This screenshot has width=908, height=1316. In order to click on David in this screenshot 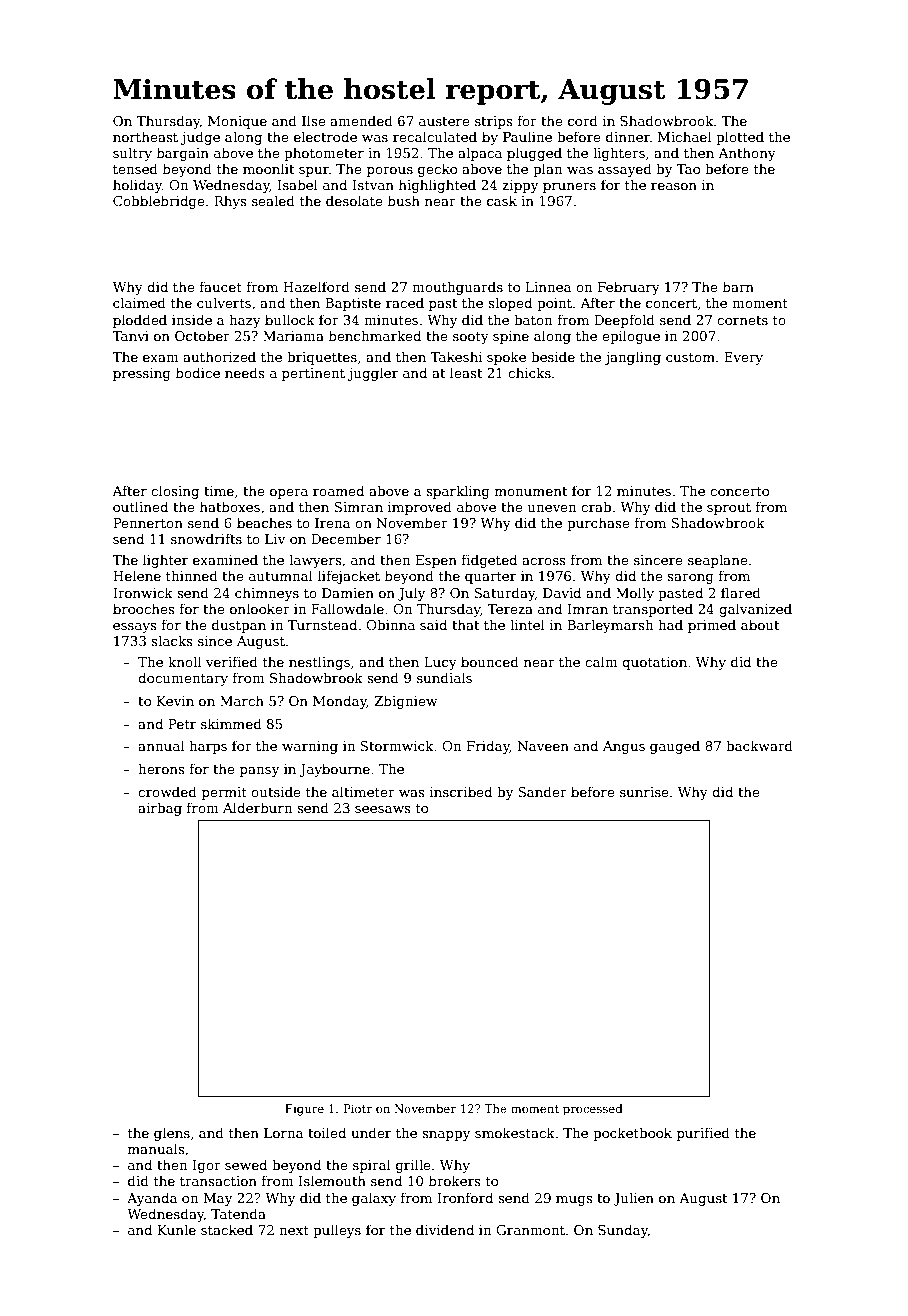, I will do `click(562, 592)`.
